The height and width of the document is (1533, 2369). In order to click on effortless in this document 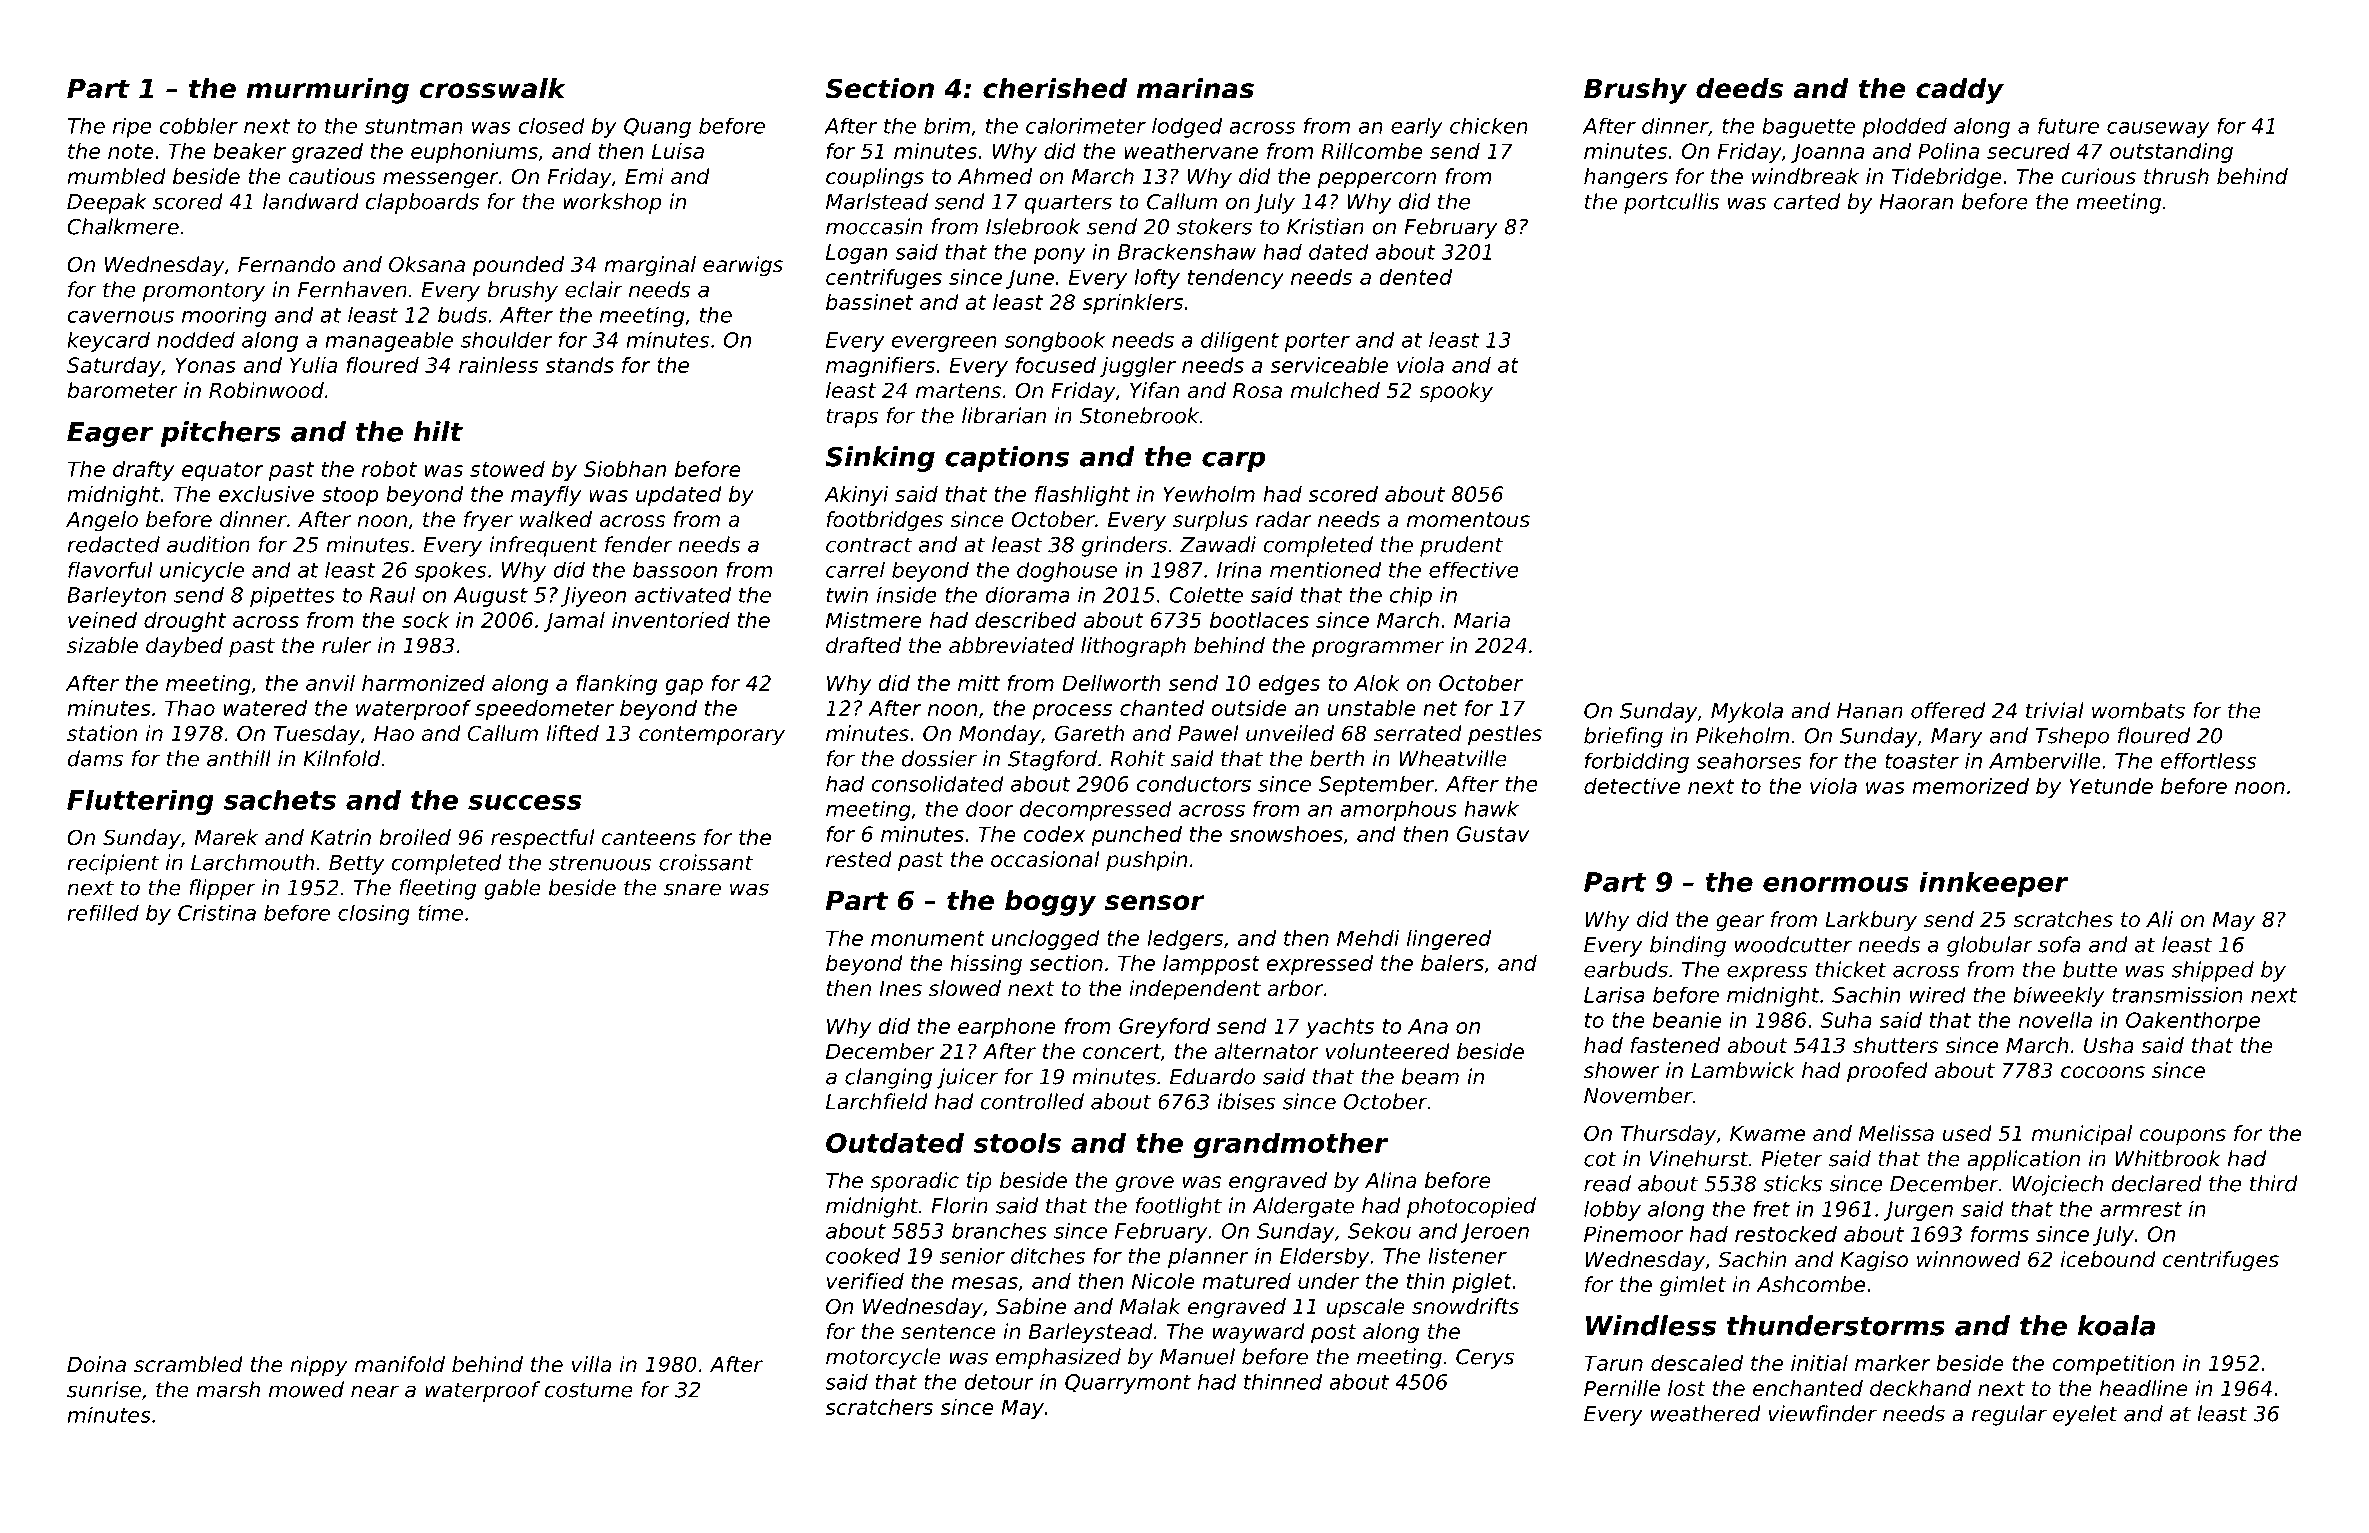, I will do `click(2208, 761)`.
